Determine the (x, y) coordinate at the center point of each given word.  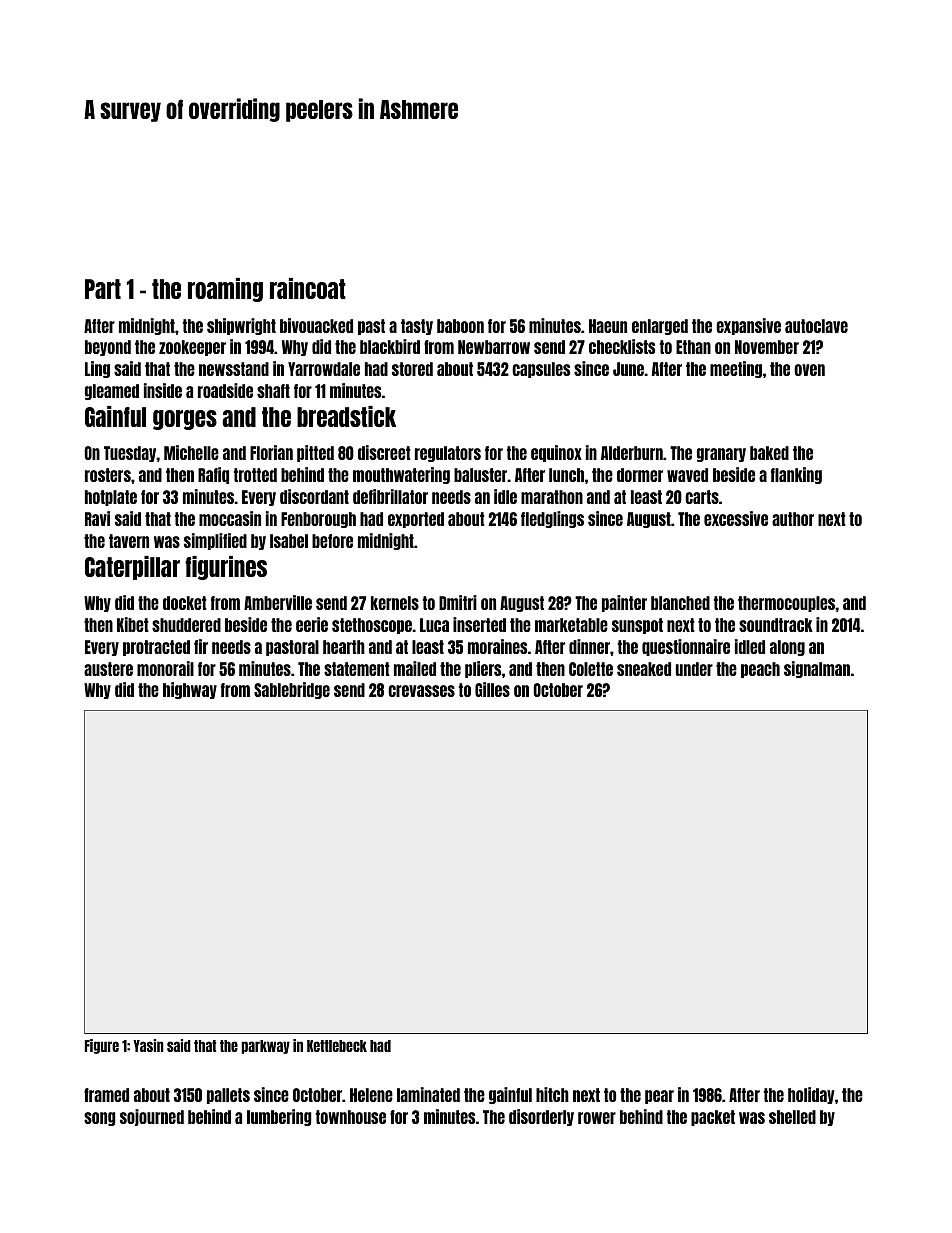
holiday (811, 1095)
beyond (108, 348)
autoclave (816, 326)
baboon (460, 326)
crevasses (421, 691)
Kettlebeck (337, 1046)
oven (809, 370)
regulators (448, 454)
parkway (265, 1047)
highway (190, 690)
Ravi (97, 518)
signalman (817, 669)
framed (106, 1095)
